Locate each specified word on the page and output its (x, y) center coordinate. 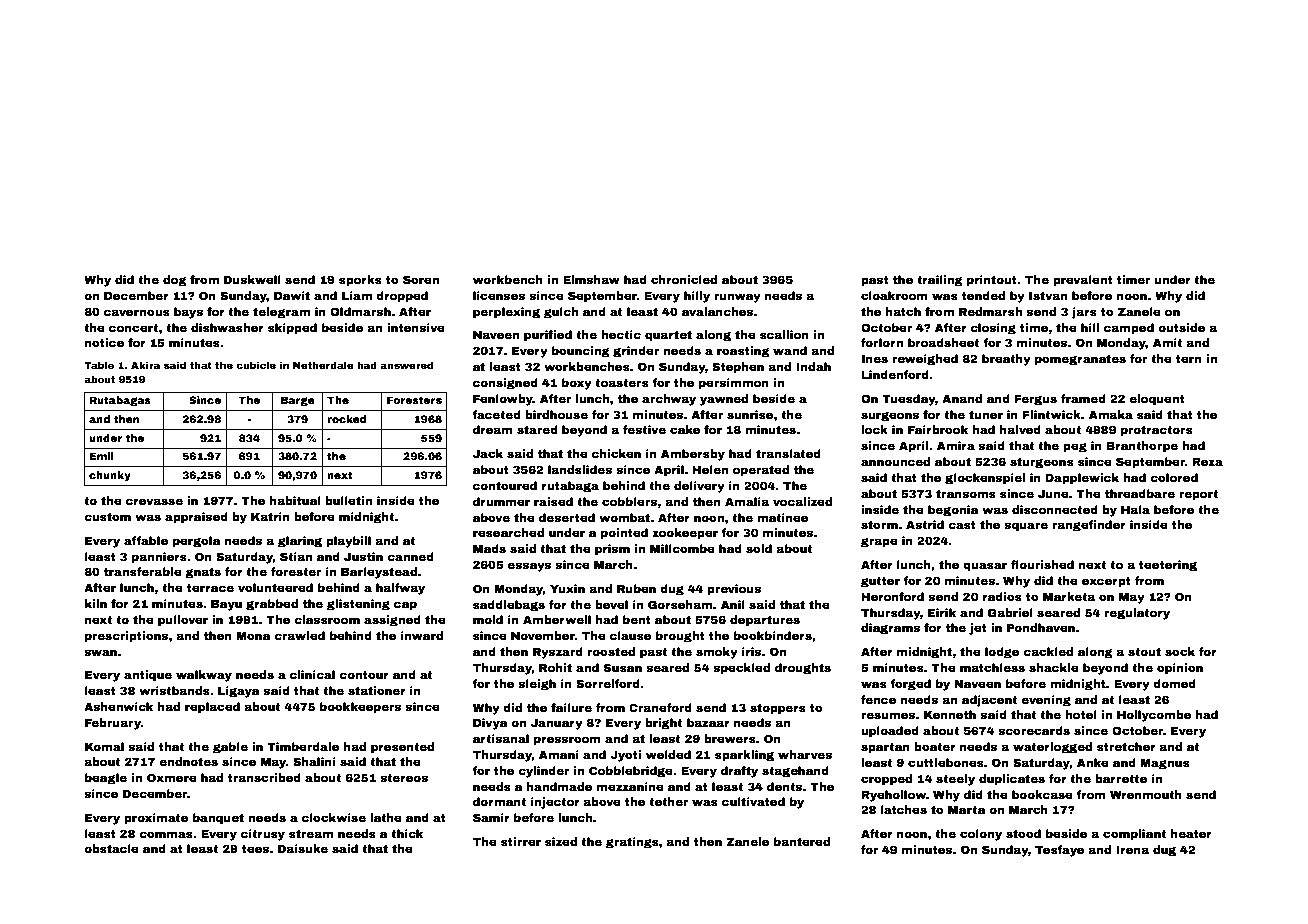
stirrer (521, 841)
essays (529, 567)
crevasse (154, 501)
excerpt (1106, 582)
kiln (96, 603)
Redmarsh (990, 311)
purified (548, 336)
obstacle (111, 848)
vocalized (802, 501)
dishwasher (227, 327)
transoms (966, 494)
